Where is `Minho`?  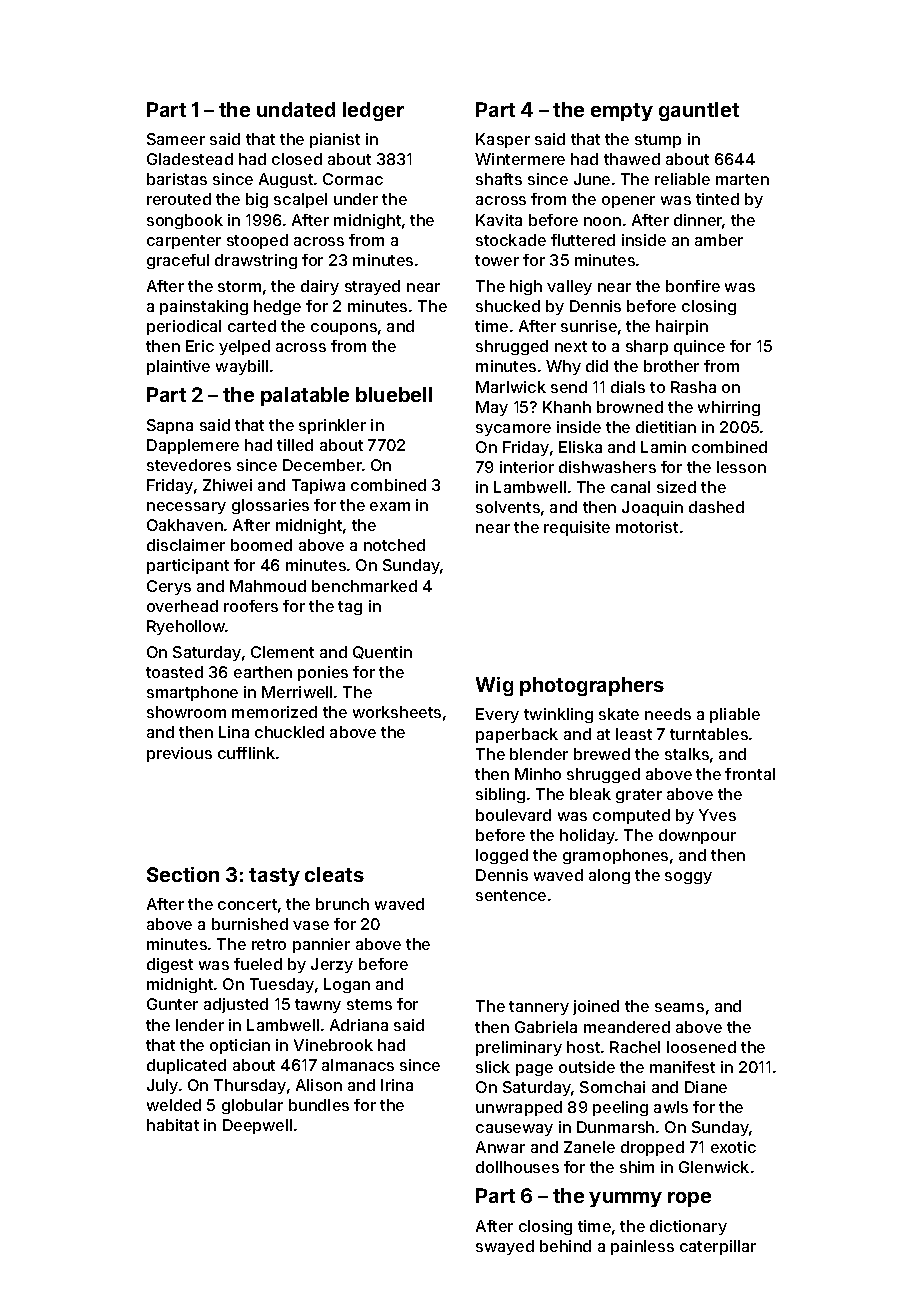
Minho is located at coordinates (538, 774).
